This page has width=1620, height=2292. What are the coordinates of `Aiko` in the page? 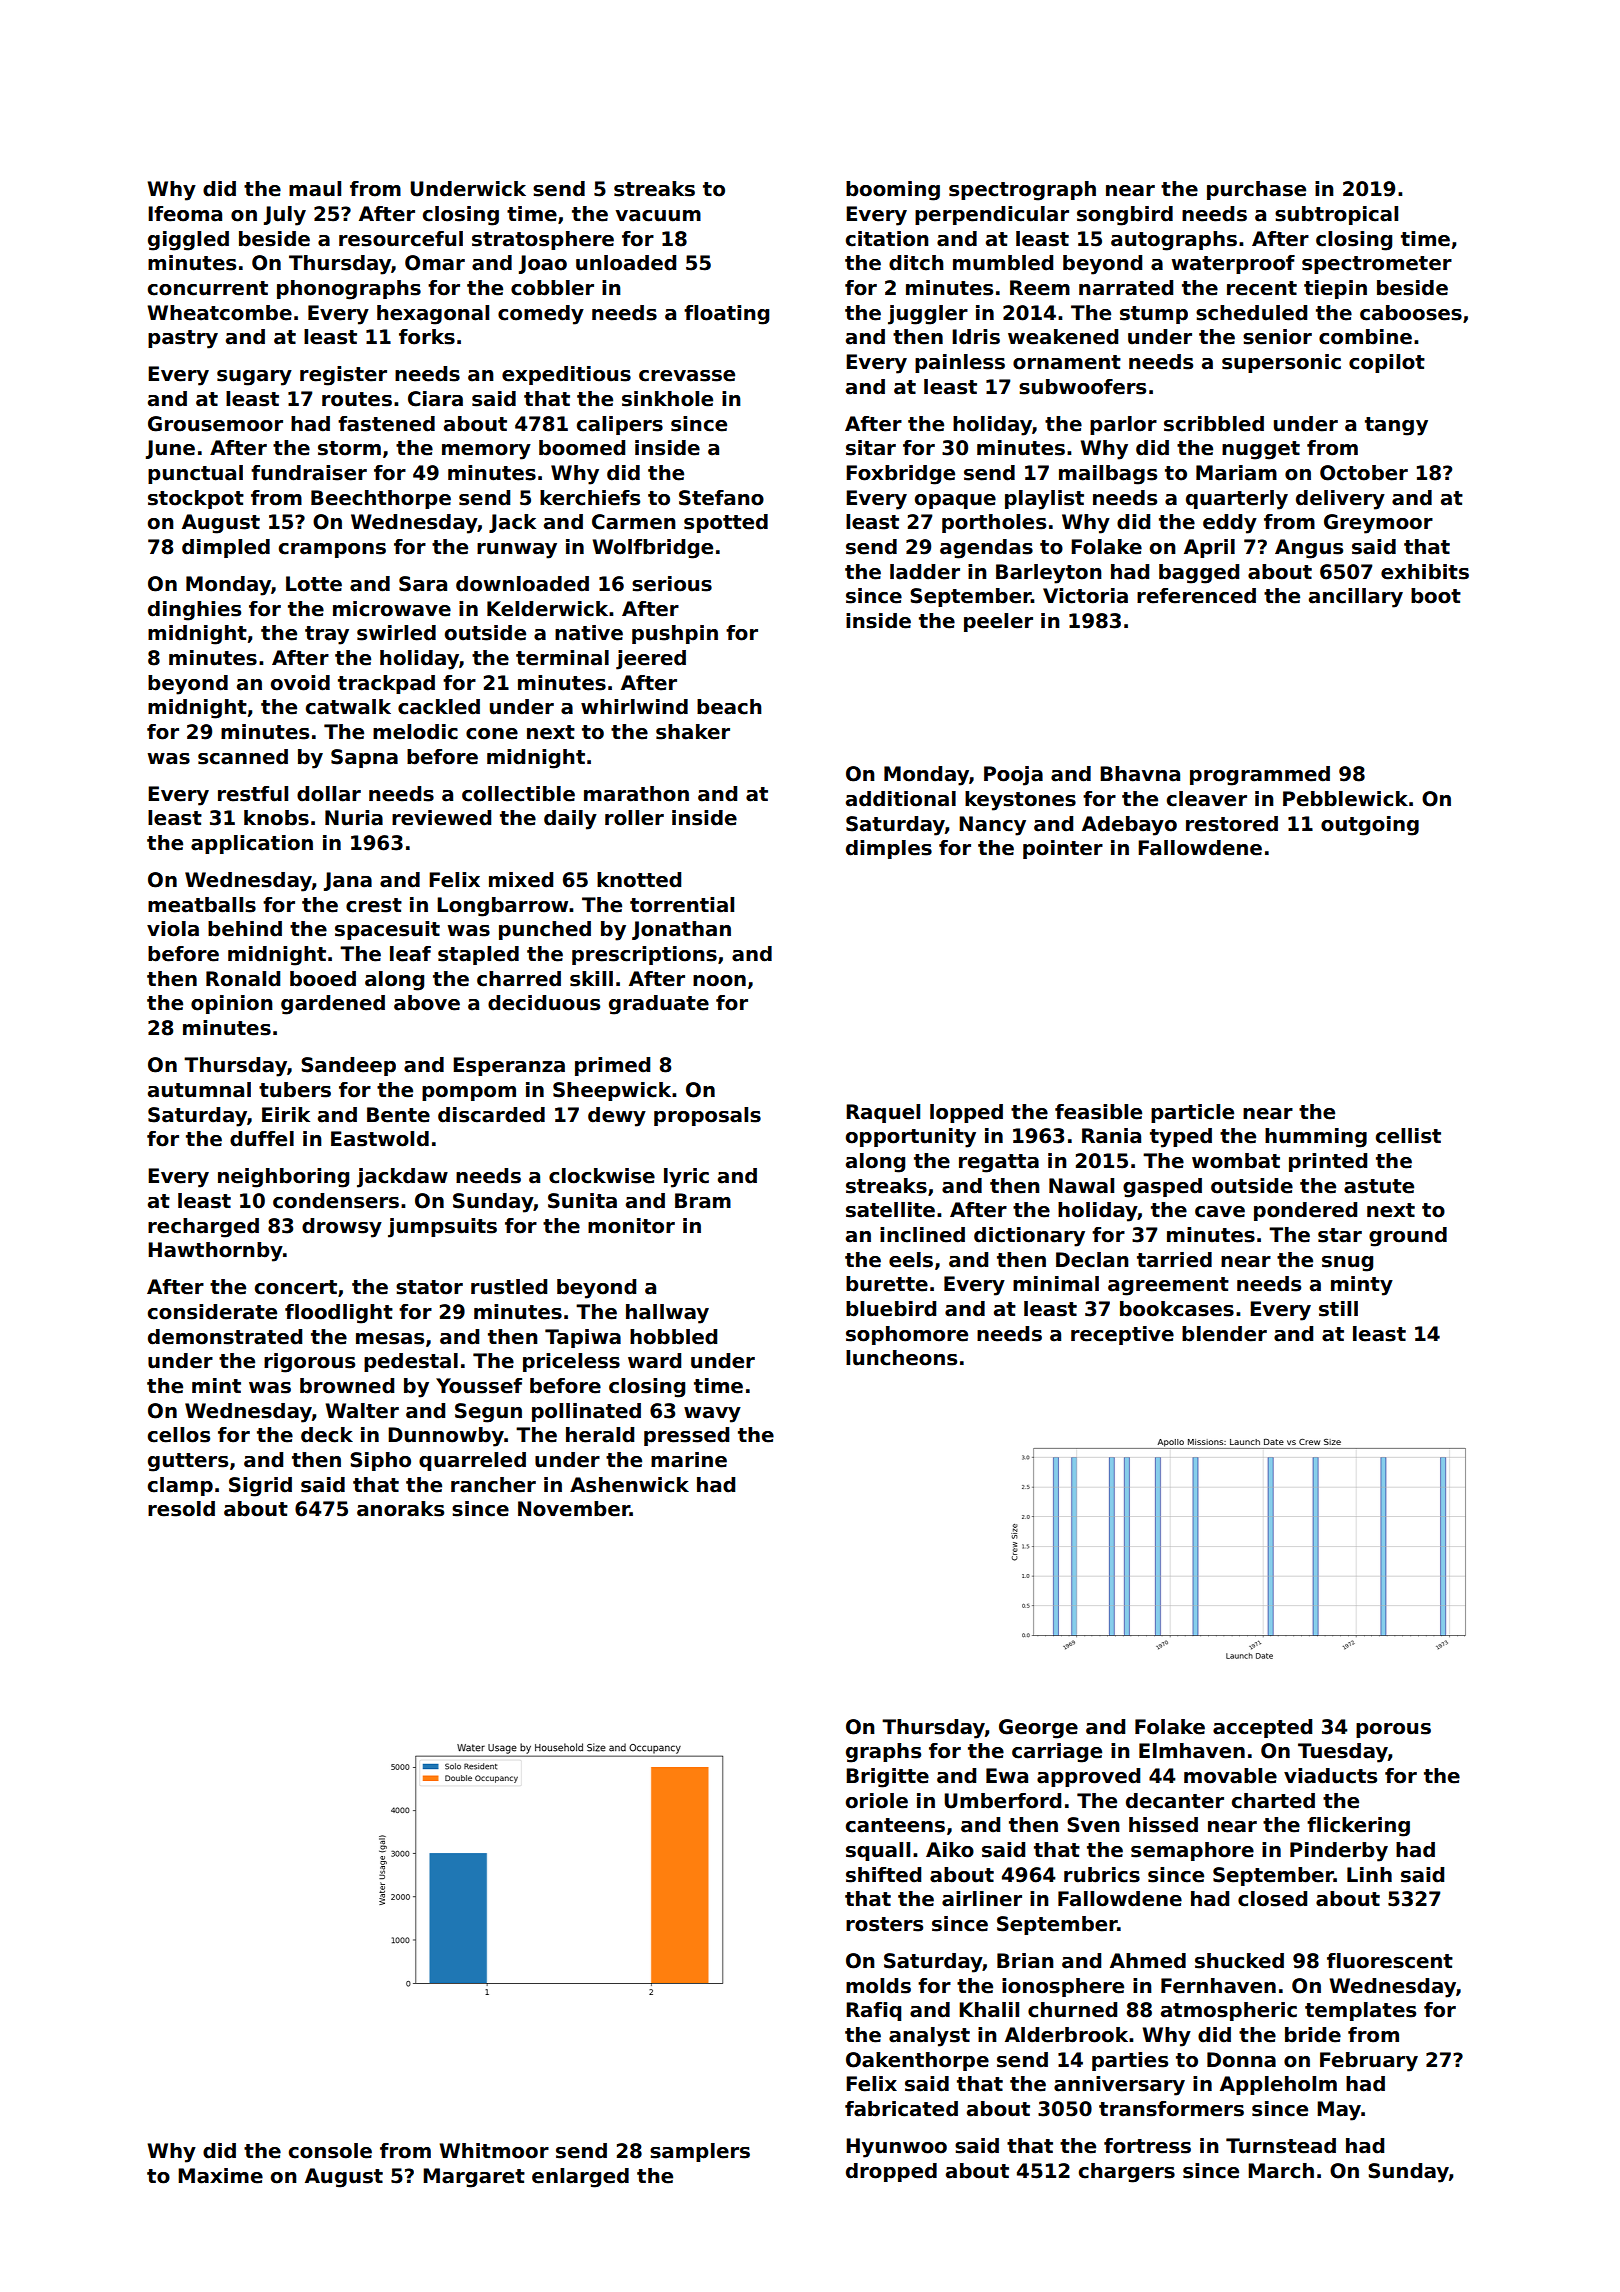 It's located at (950, 1850).
